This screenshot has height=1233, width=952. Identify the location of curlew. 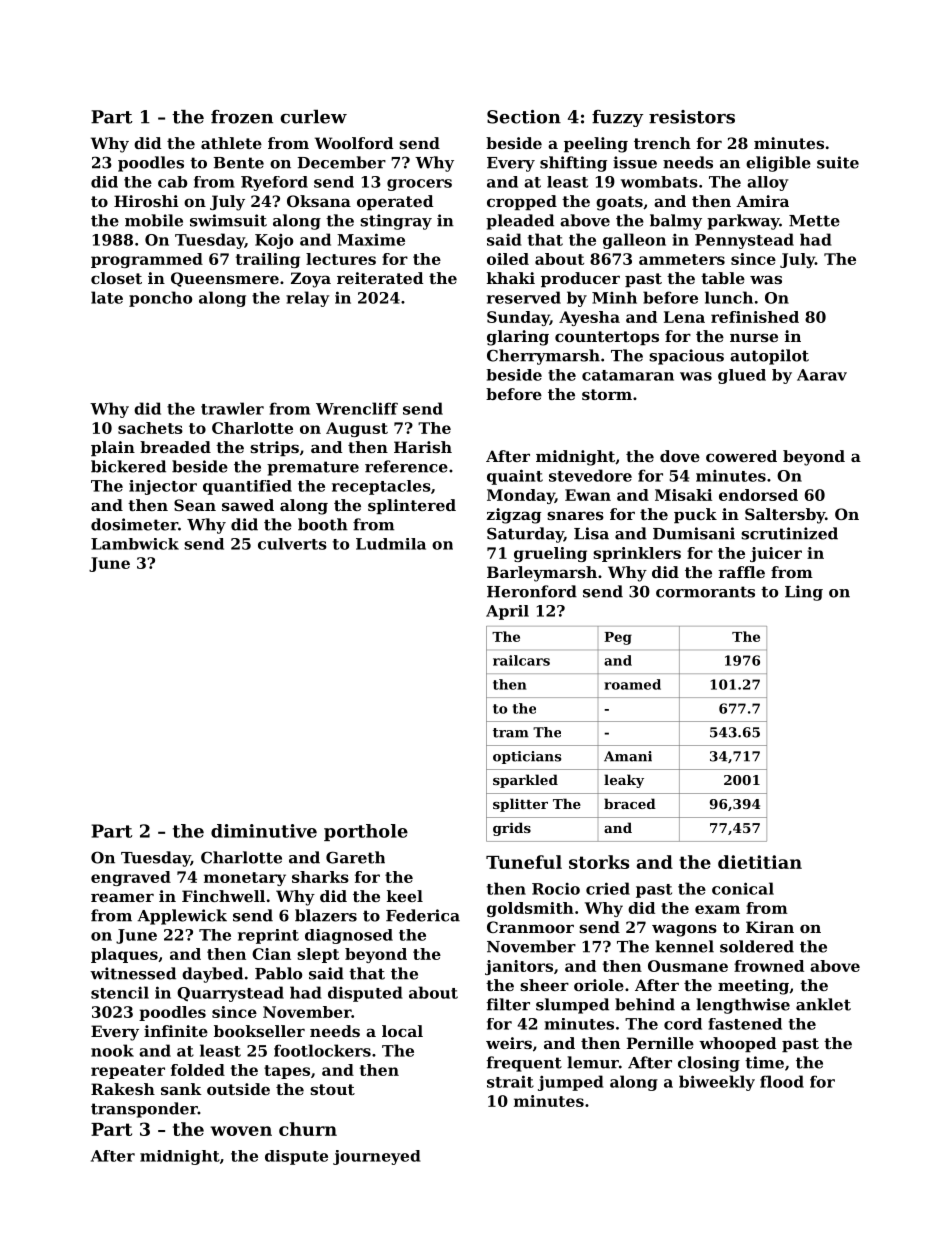
(314, 117).
